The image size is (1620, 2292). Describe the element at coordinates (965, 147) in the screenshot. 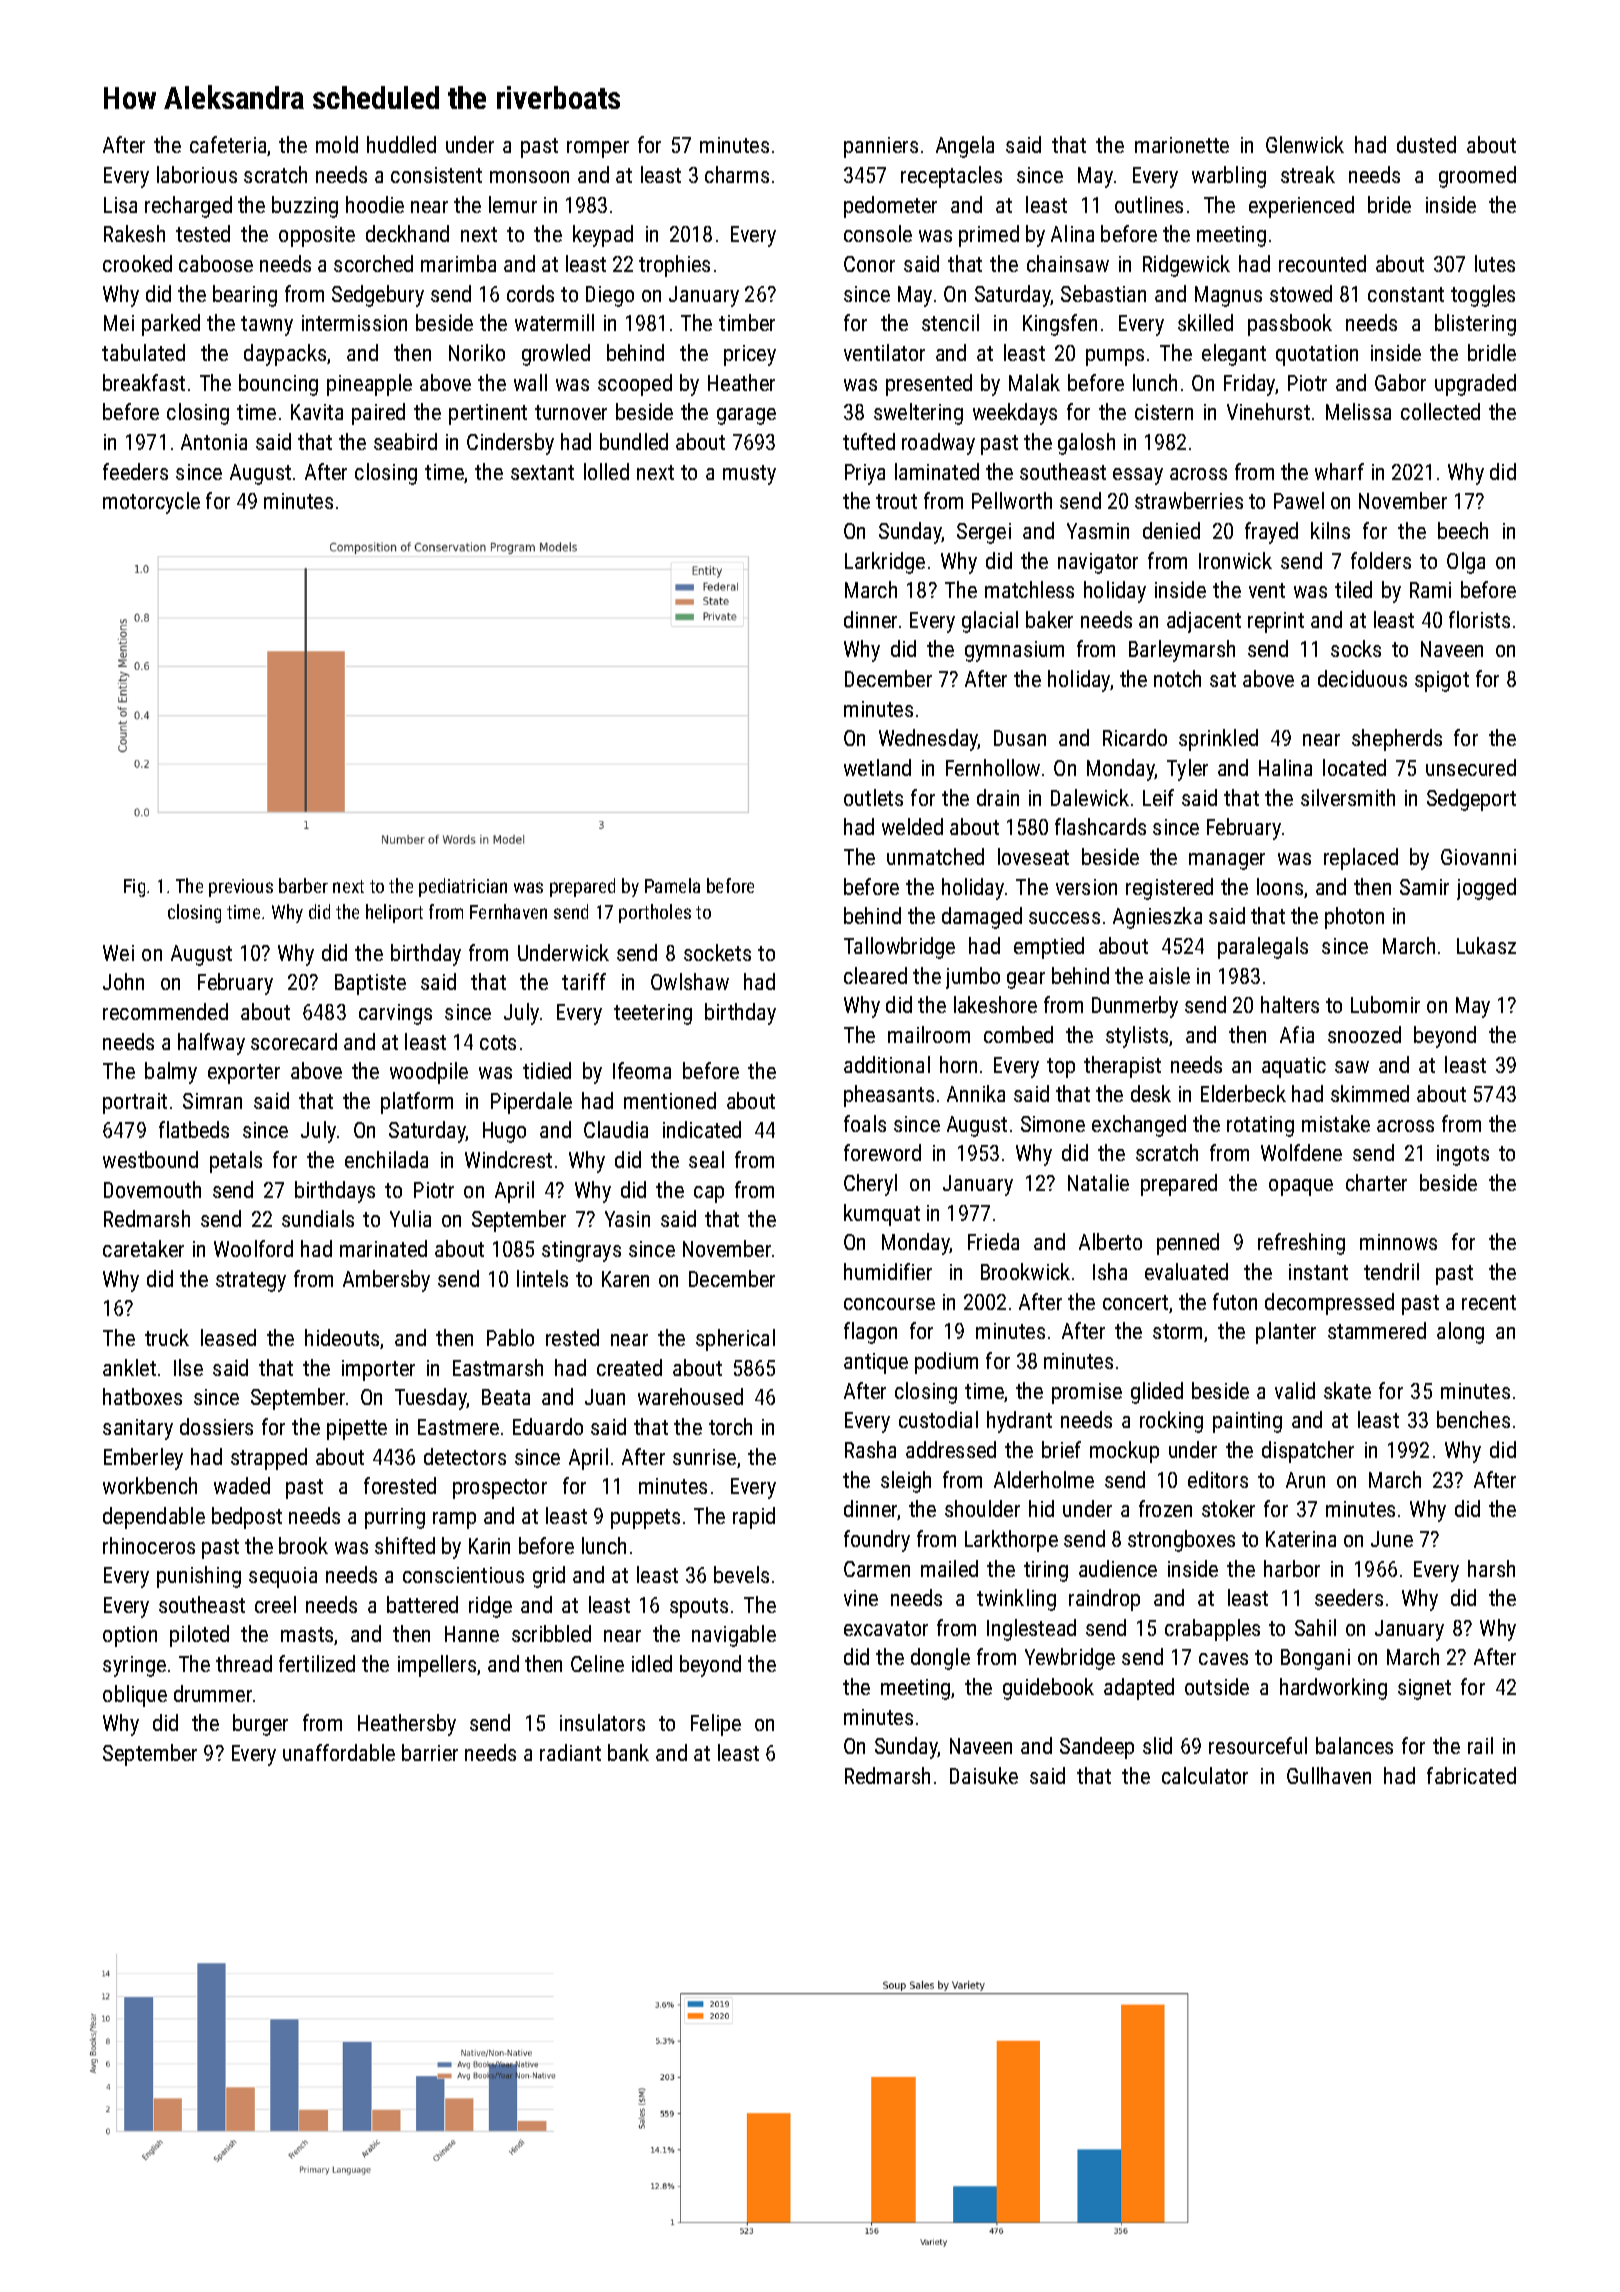

I see `Angela` at that location.
